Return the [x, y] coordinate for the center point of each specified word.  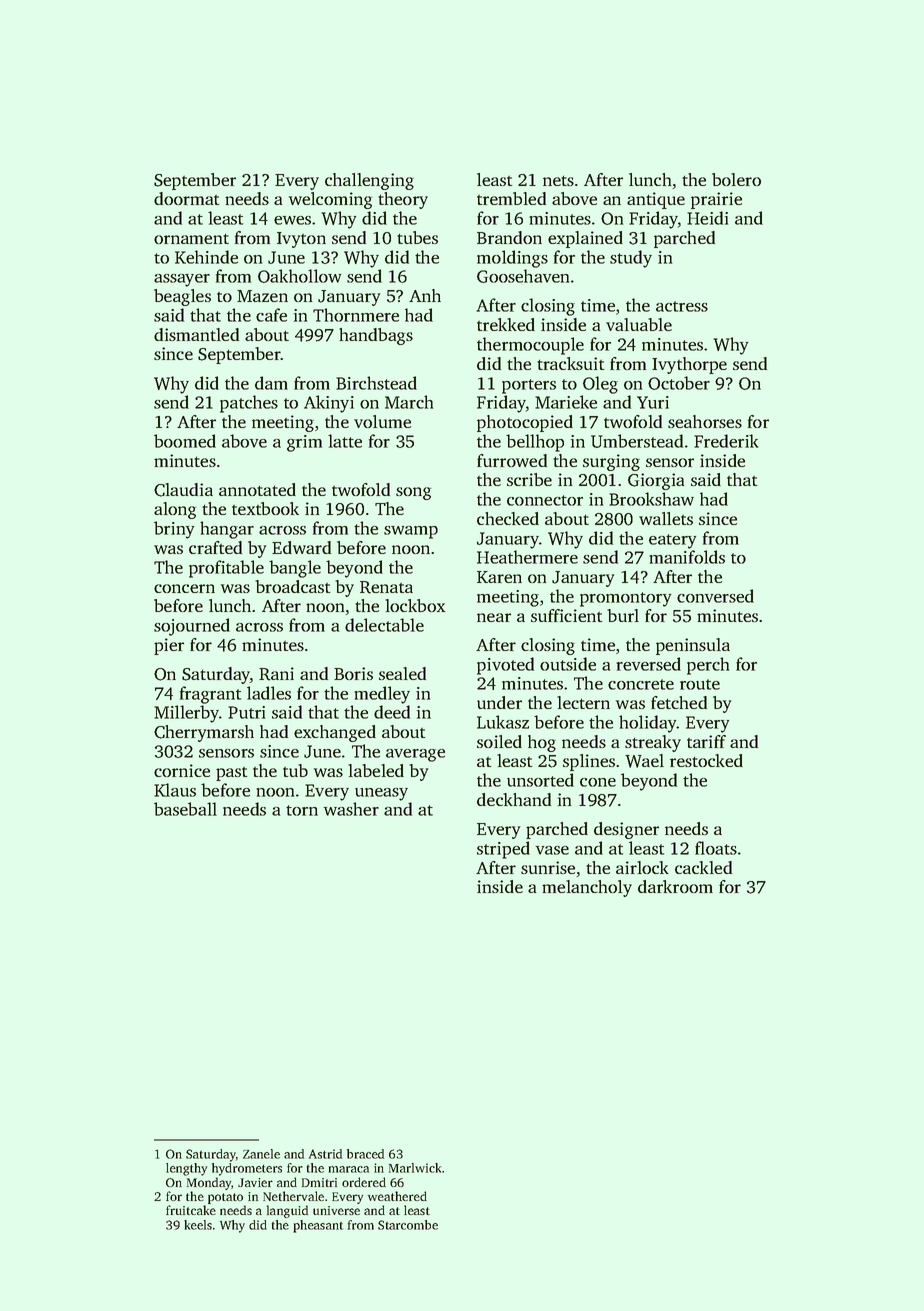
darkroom [675, 886]
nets [558, 181]
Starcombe [408, 1225]
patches [249, 404]
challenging [369, 181]
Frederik [726, 441]
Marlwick [415, 1168]
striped [503, 850]
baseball [185, 809]
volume [382, 421]
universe [336, 1210]
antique [656, 200]
